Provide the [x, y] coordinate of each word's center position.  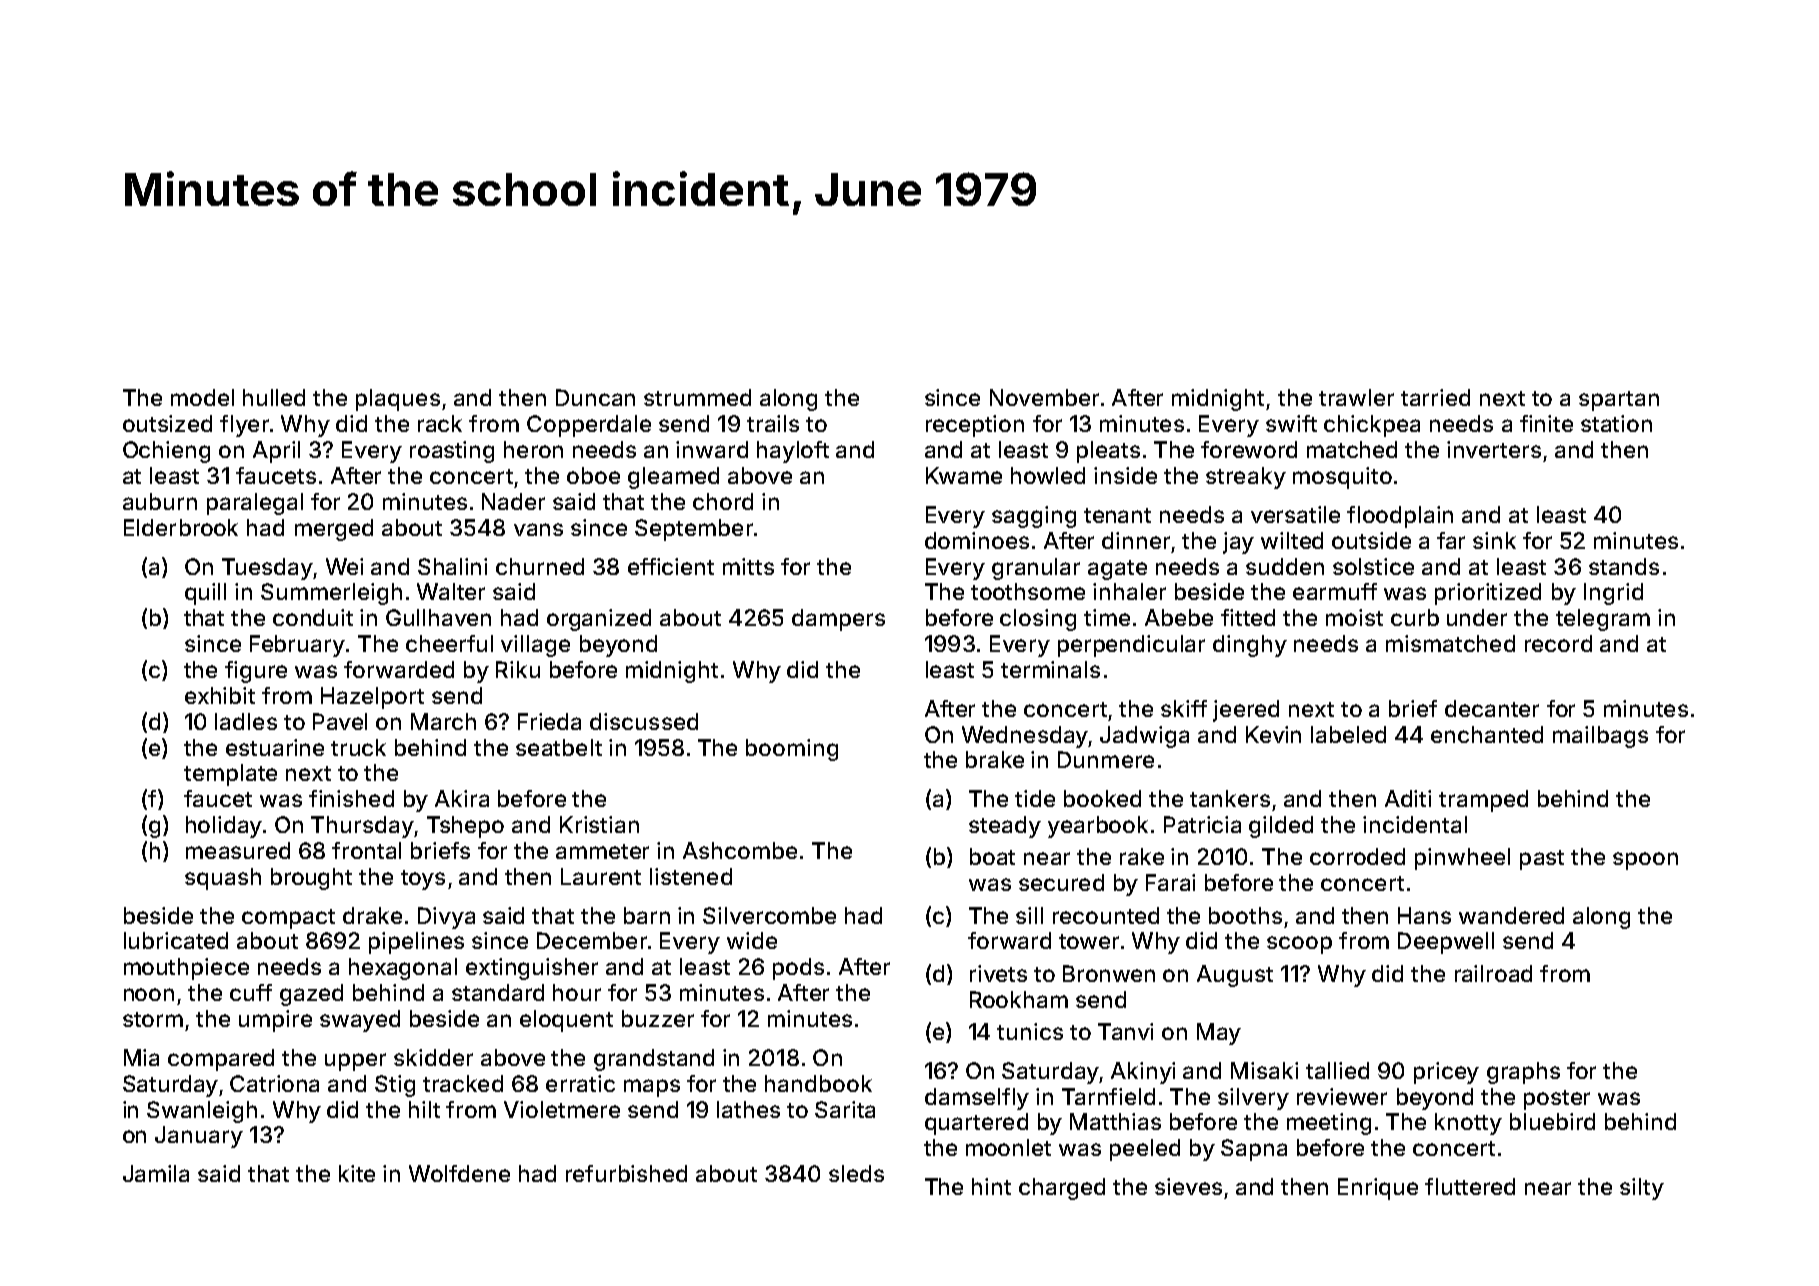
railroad [1493, 973]
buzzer [658, 1018]
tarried [1435, 397]
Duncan [595, 397]
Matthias [1115, 1121]
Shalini [452, 566]
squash [223, 879]
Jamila [156, 1173]
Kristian [599, 824]
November [1044, 397]
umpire [275, 1021]
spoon [1645, 861]
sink [1494, 540]
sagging [1034, 517]
